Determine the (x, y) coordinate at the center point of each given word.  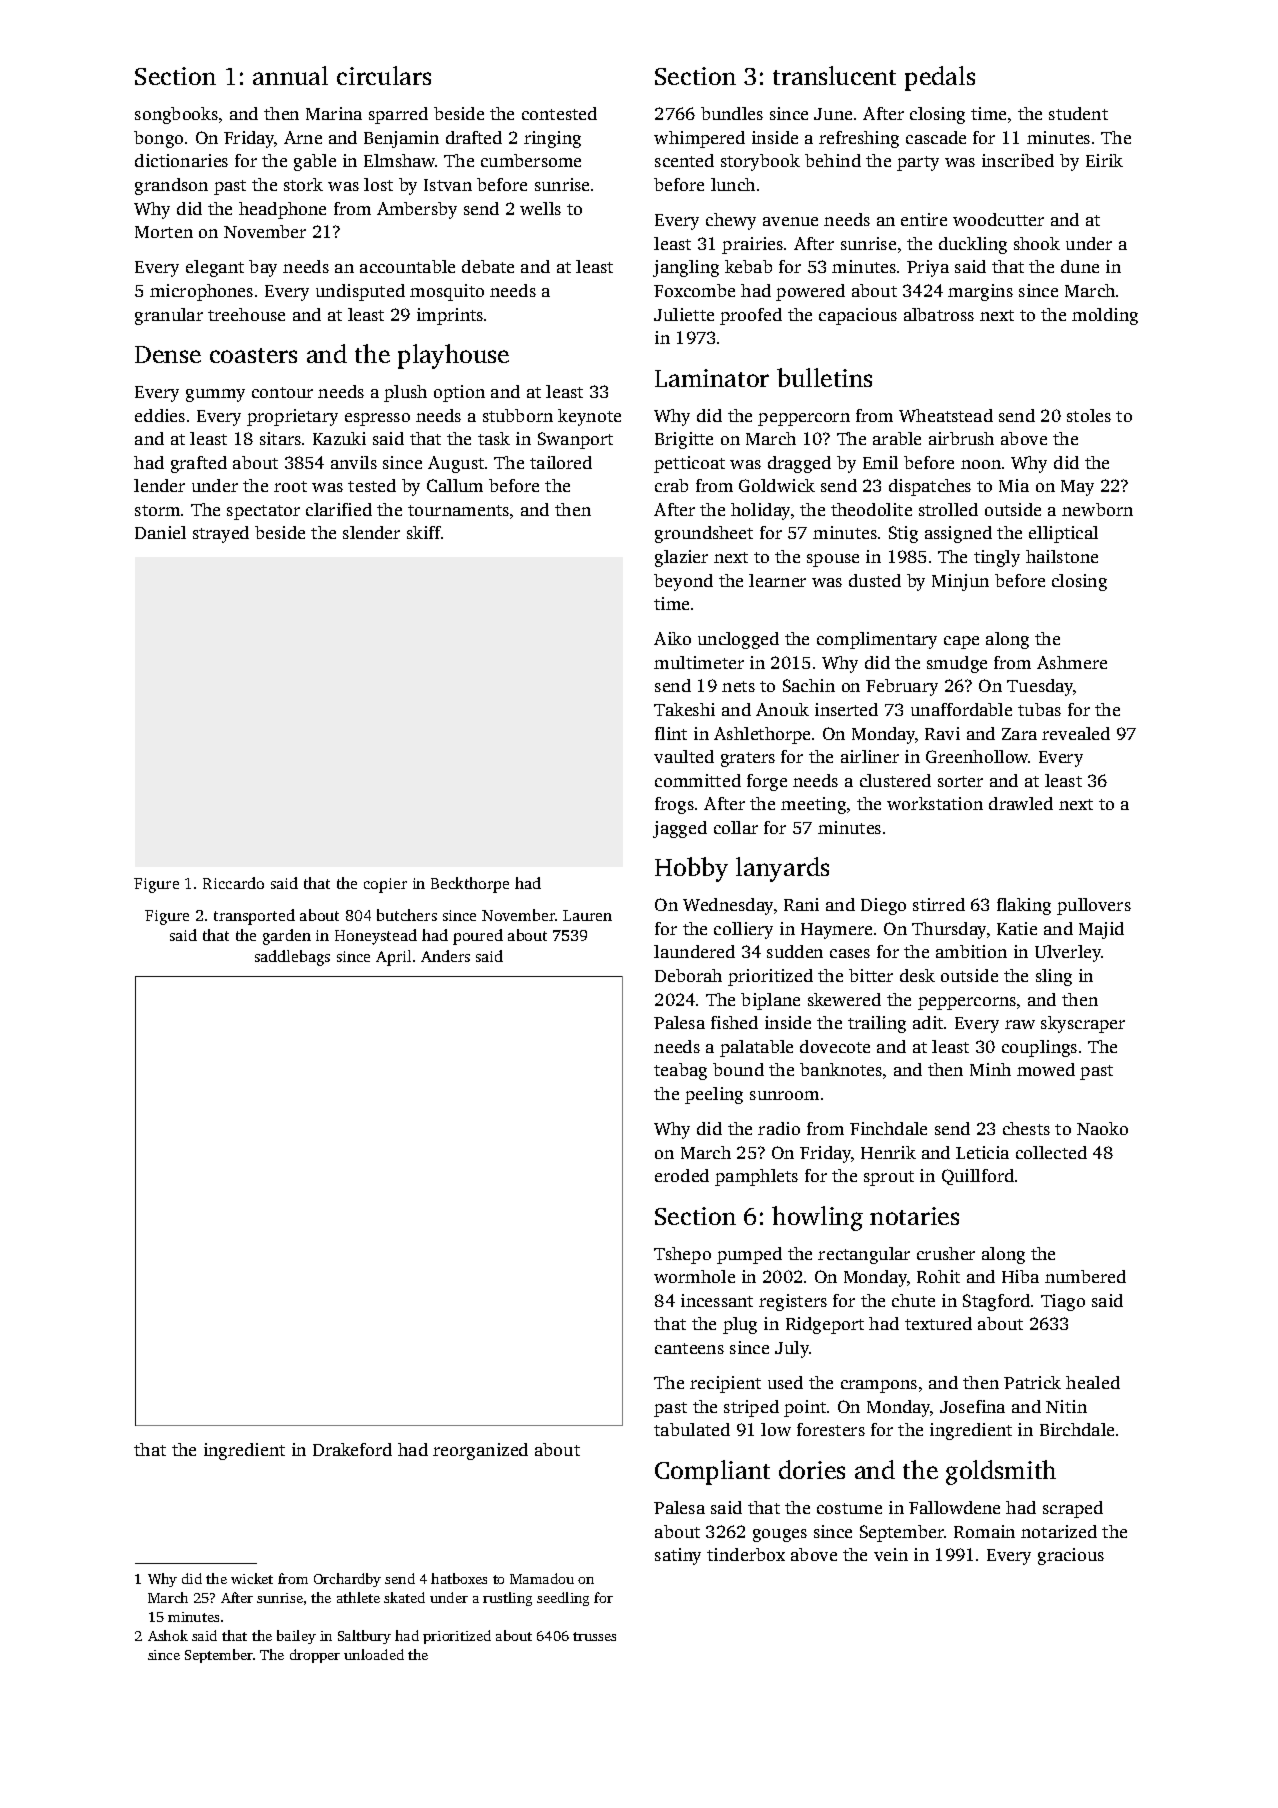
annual (290, 75)
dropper (315, 1656)
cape (961, 642)
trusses (594, 1636)
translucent (834, 75)
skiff (424, 532)
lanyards (782, 869)
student (1078, 113)
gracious (1071, 1556)
